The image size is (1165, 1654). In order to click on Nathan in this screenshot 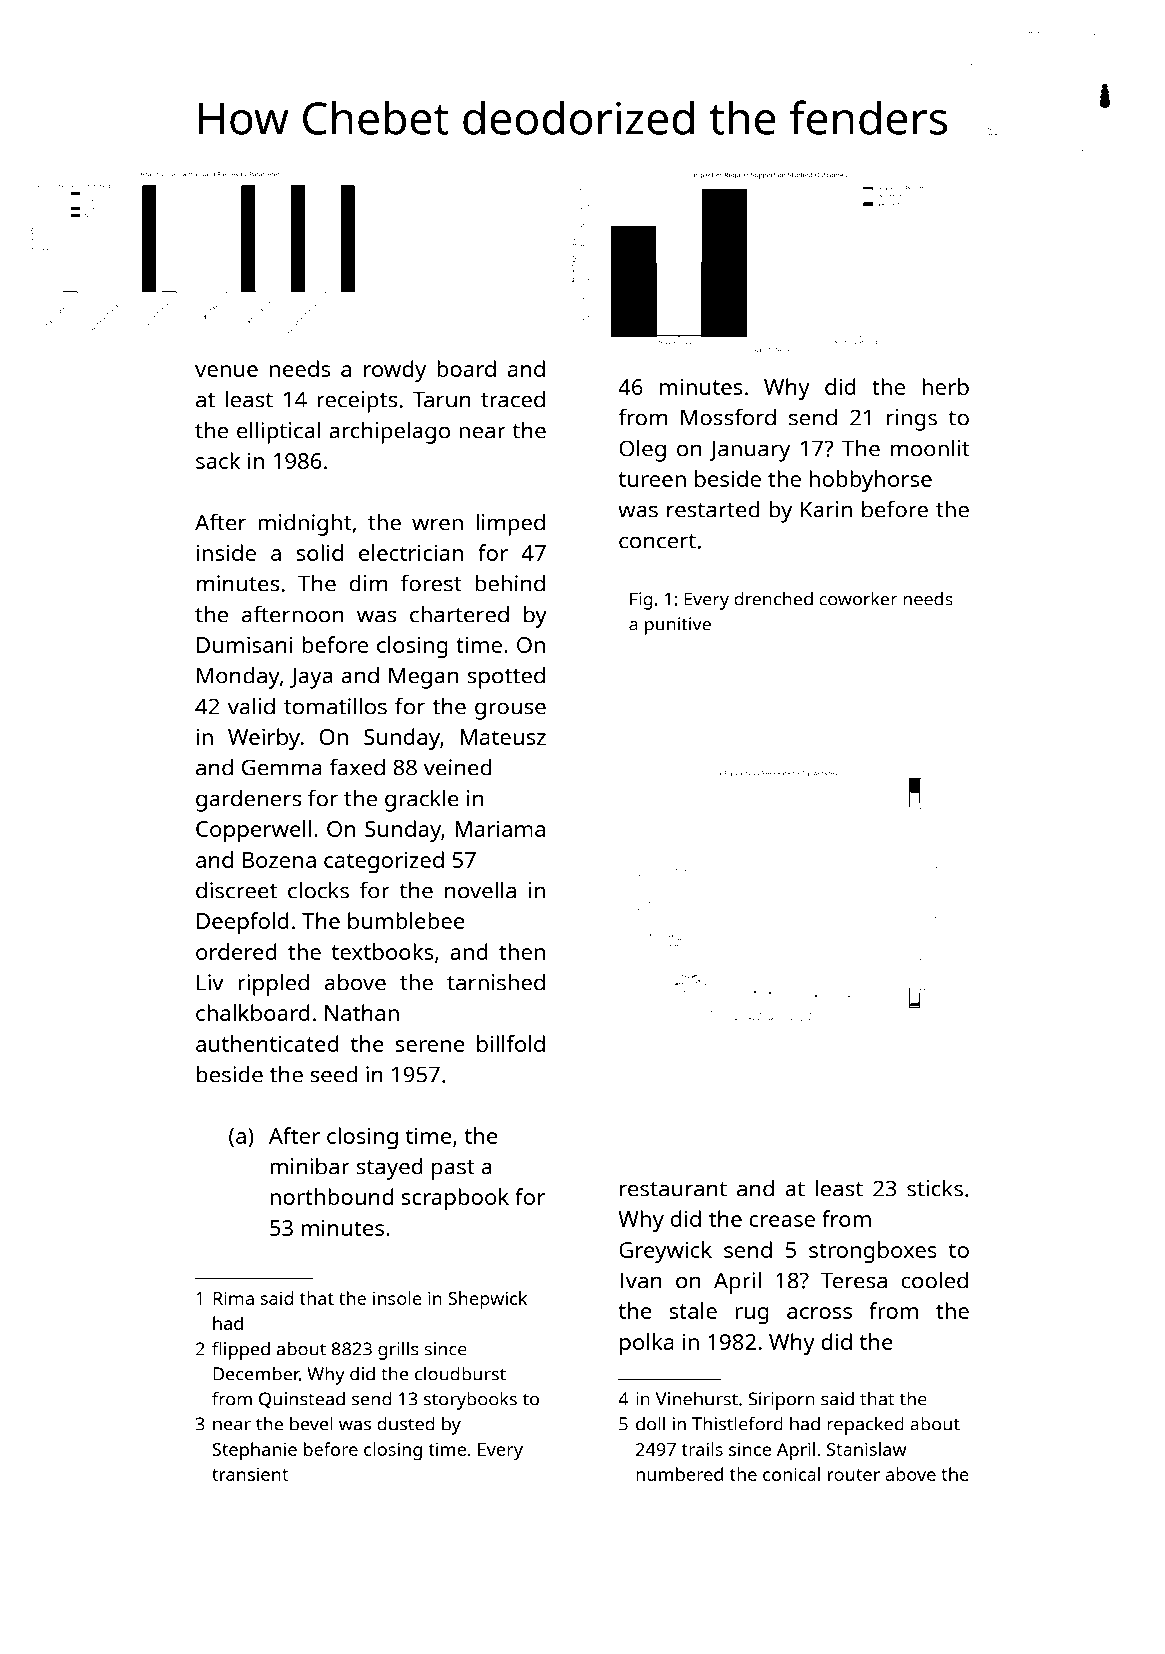, I will do `click(362, 1012)`.
